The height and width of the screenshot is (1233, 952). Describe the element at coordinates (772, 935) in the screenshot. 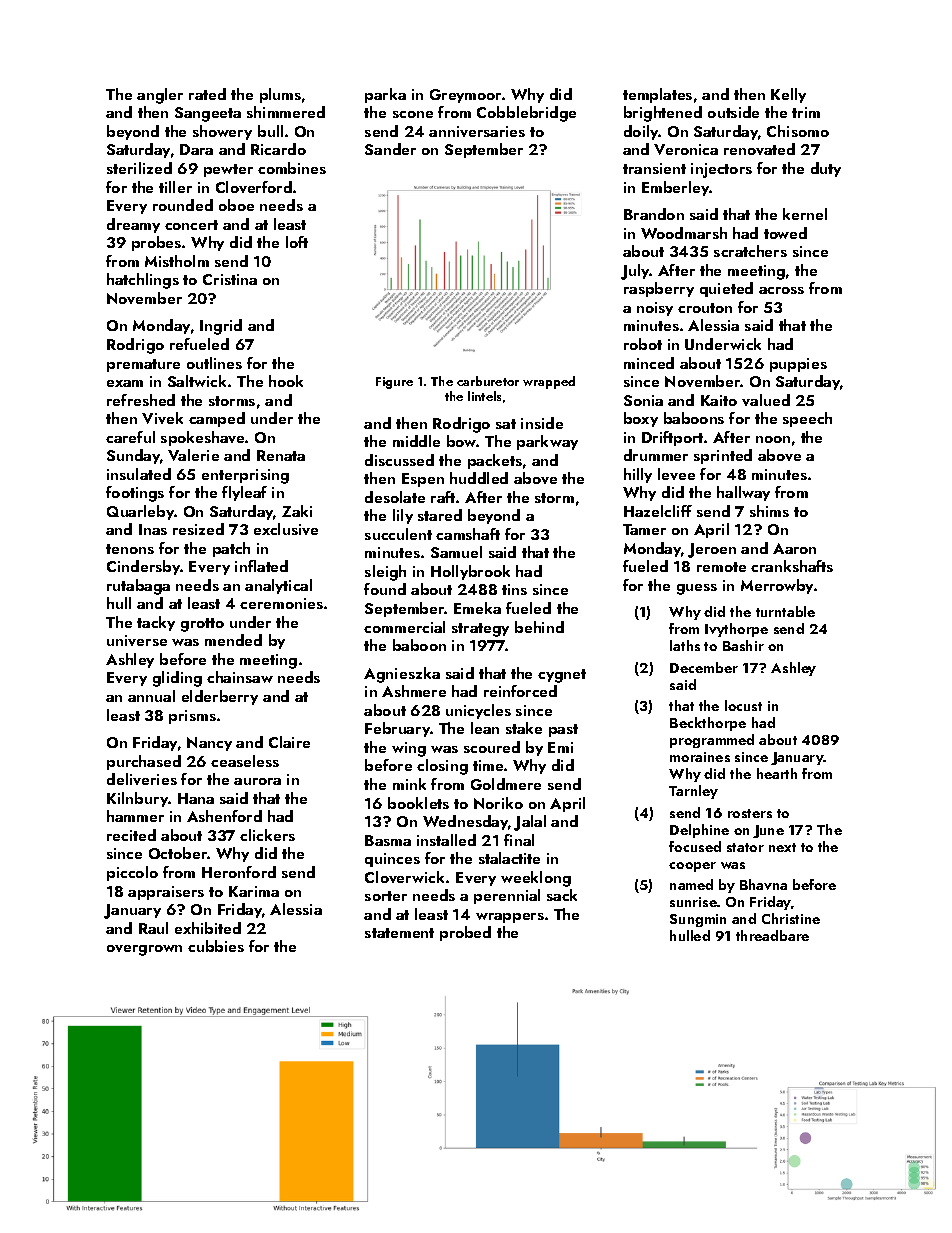

I see `threadbare` at that location.
